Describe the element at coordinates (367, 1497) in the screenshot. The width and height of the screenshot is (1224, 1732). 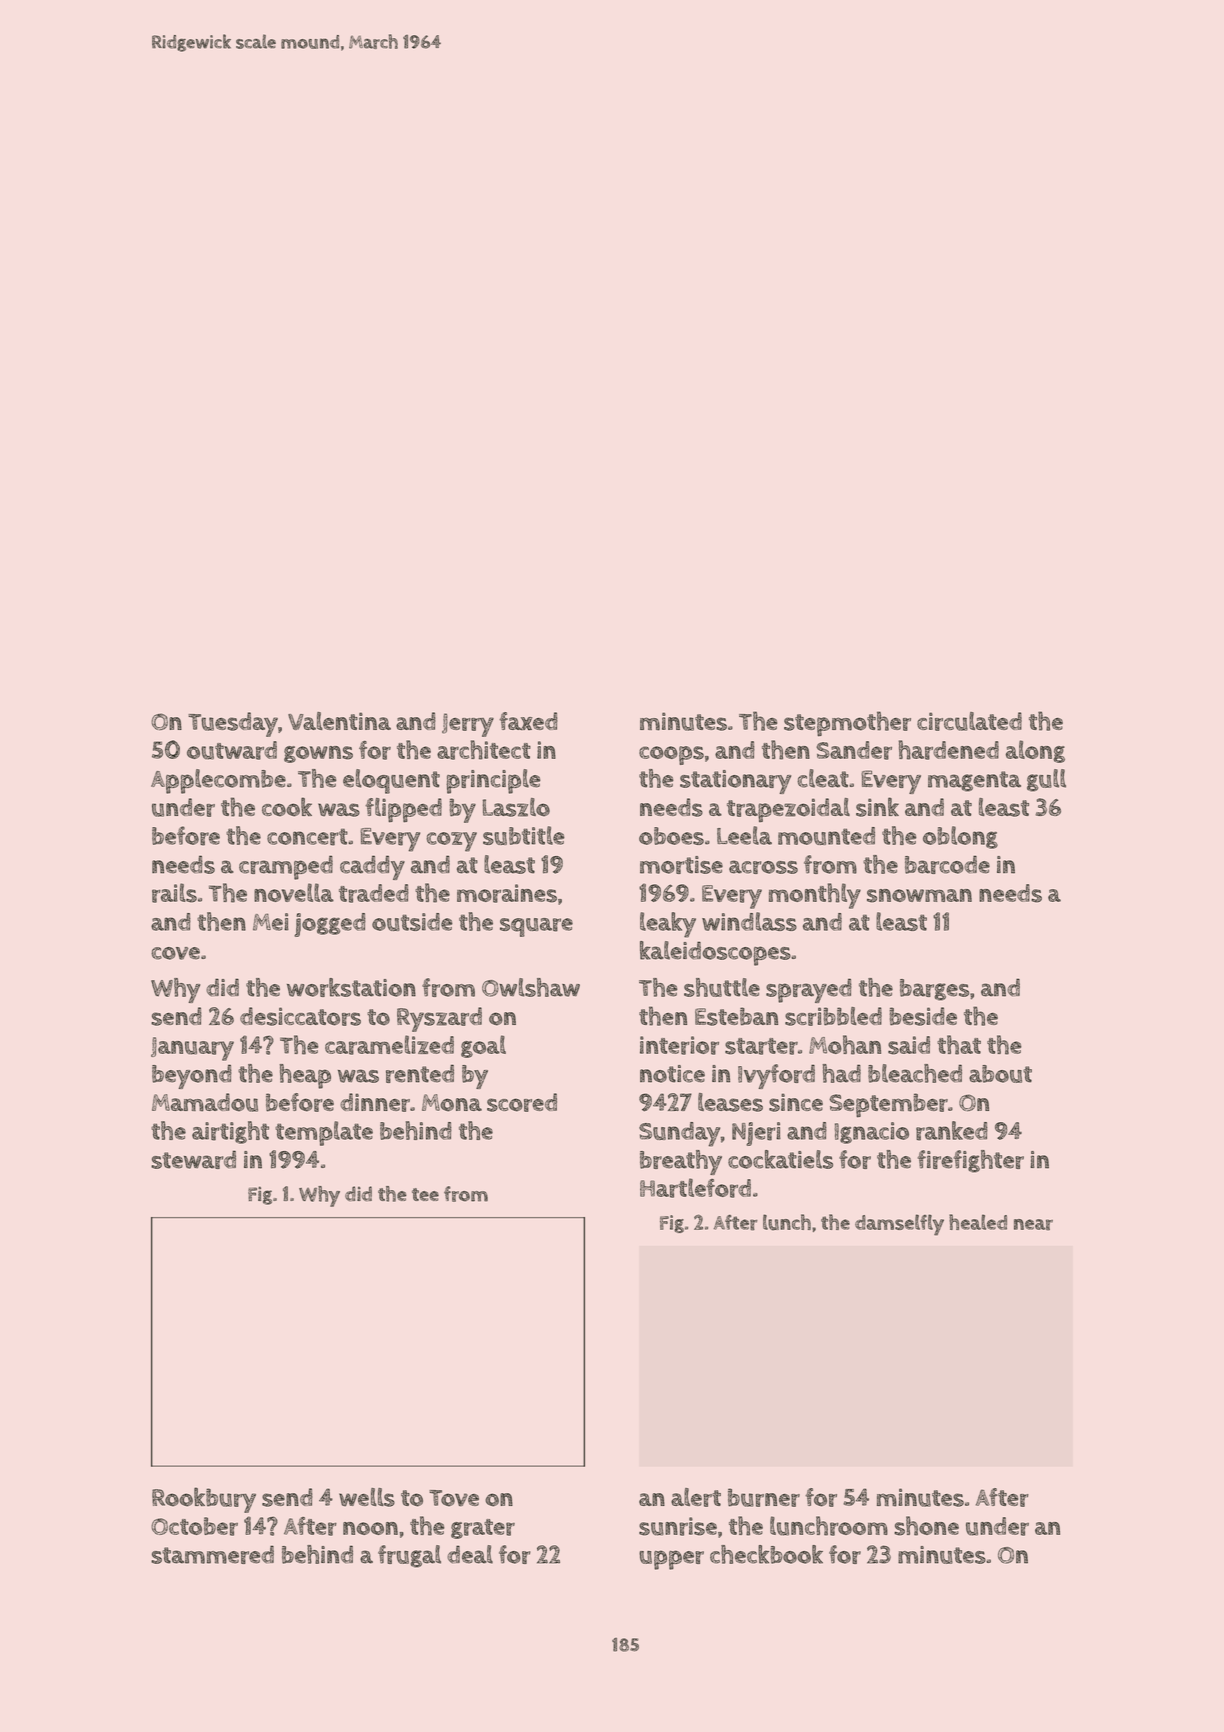
I see `wells` at that location.
